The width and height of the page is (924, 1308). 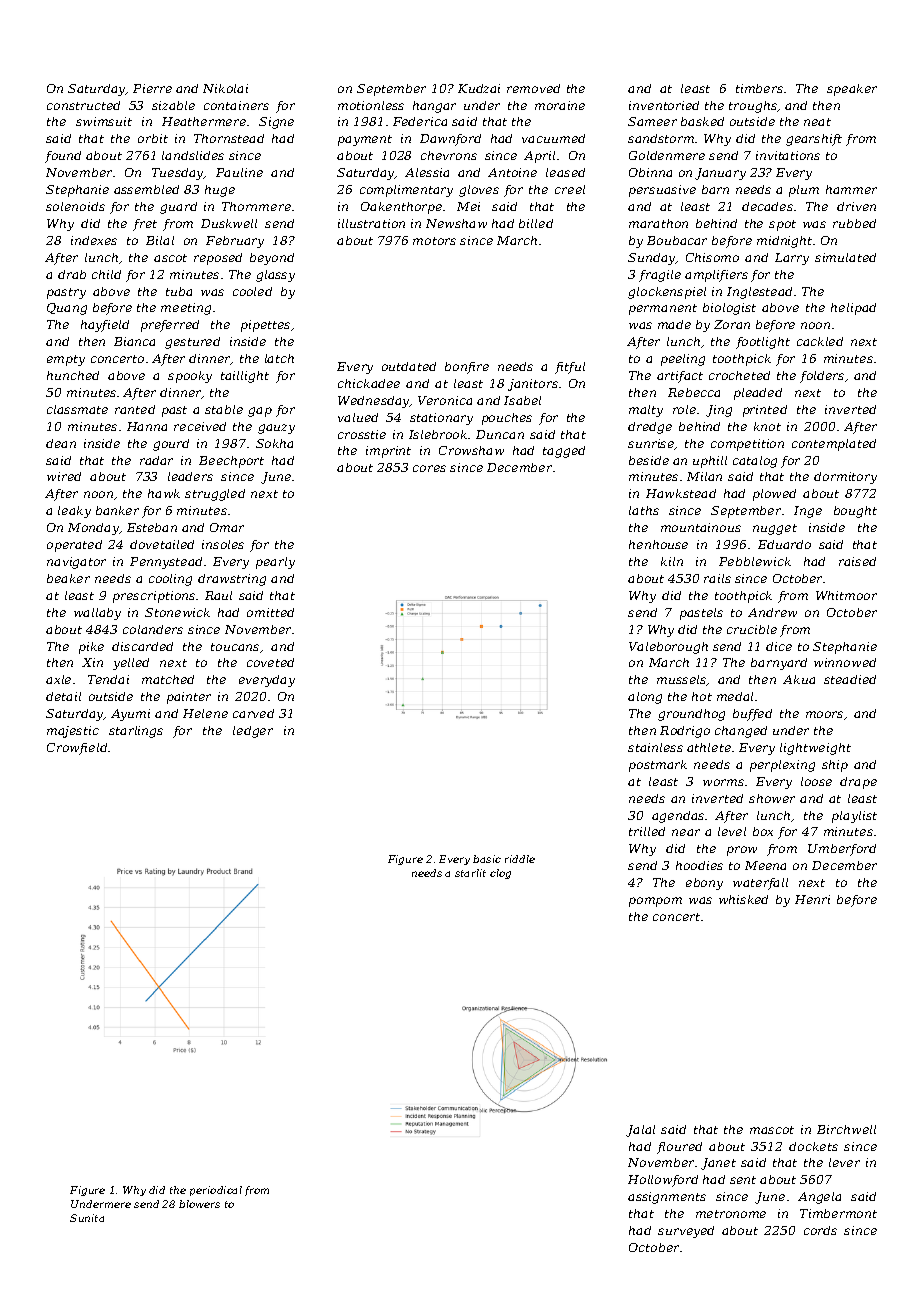 I want to click on spot, so click(x=782, y=225).
